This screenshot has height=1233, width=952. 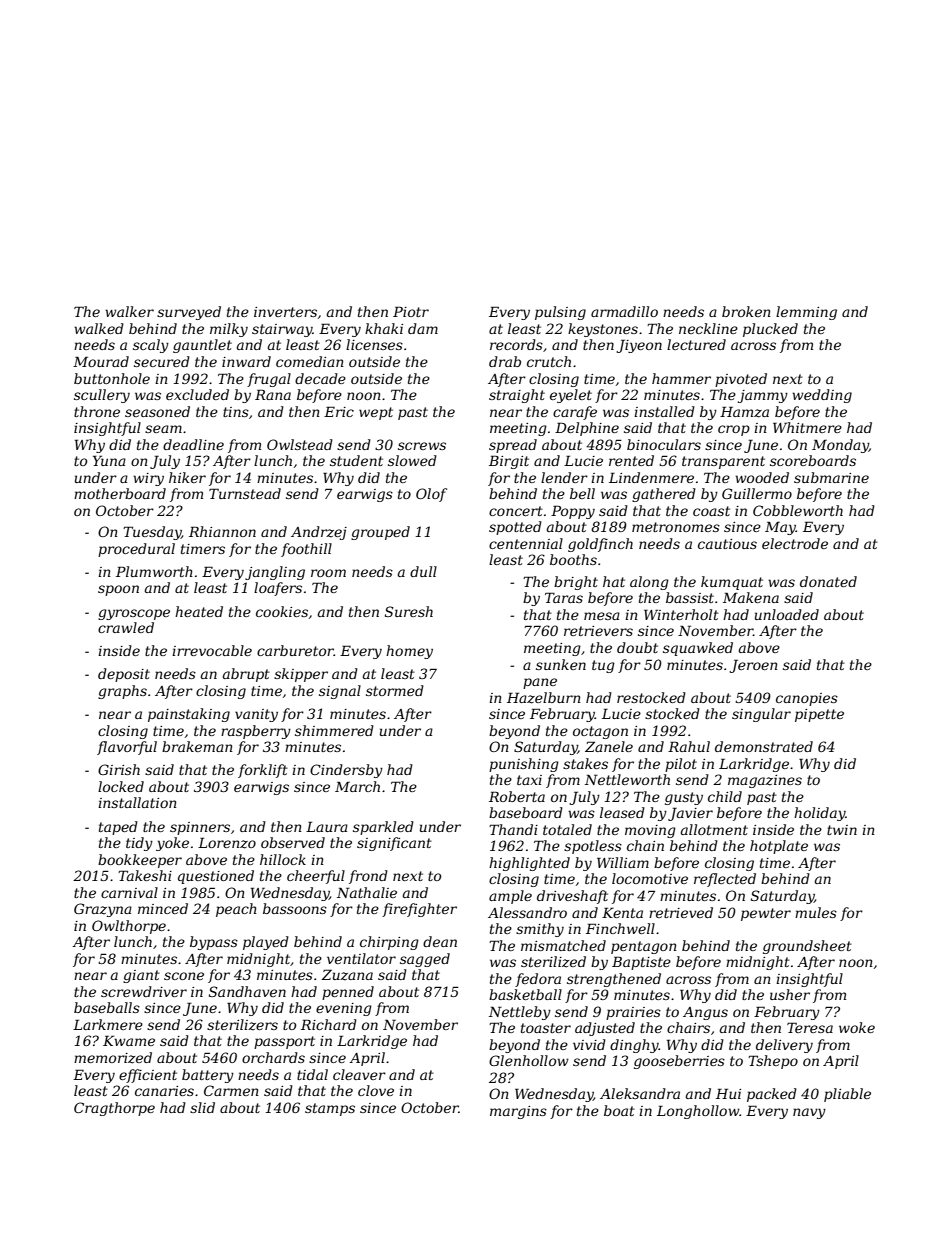 I want to click on jammy, so click(x=763, y=396).
